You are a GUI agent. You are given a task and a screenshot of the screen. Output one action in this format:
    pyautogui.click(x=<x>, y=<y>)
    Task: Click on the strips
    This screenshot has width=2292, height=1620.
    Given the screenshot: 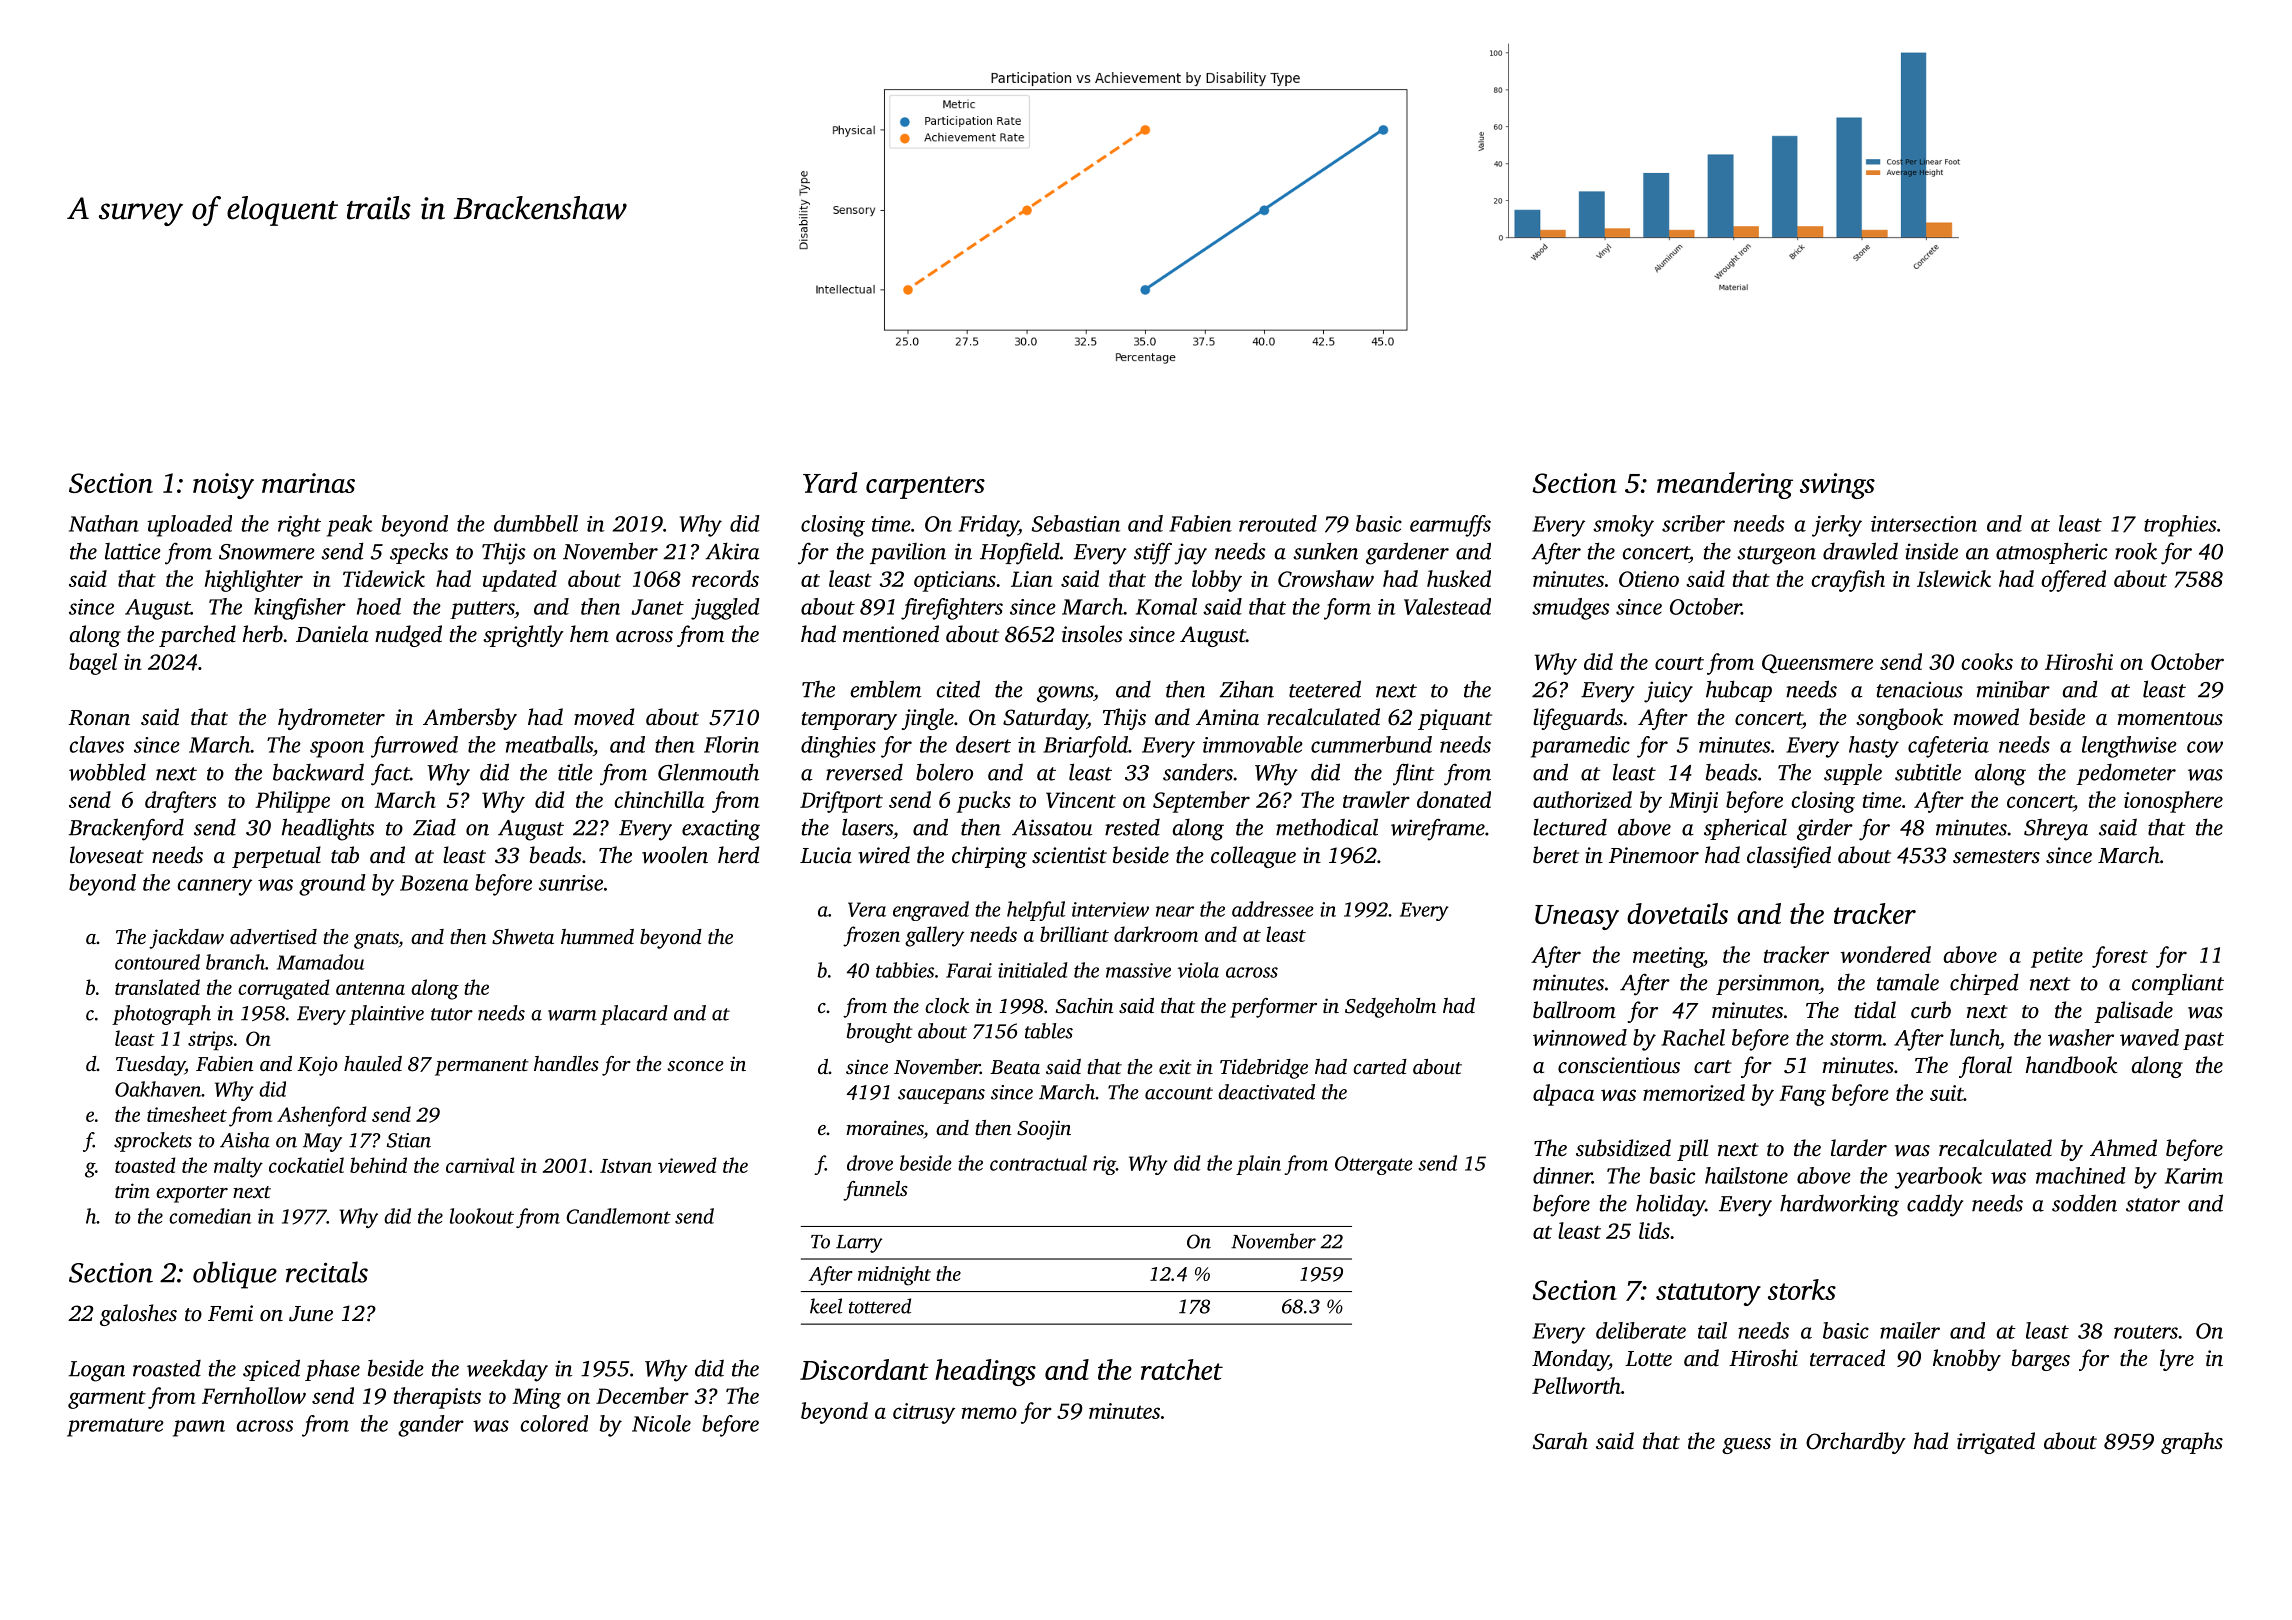 What is the action you would take?
    pyautogui.click(x=210, y=1041)
